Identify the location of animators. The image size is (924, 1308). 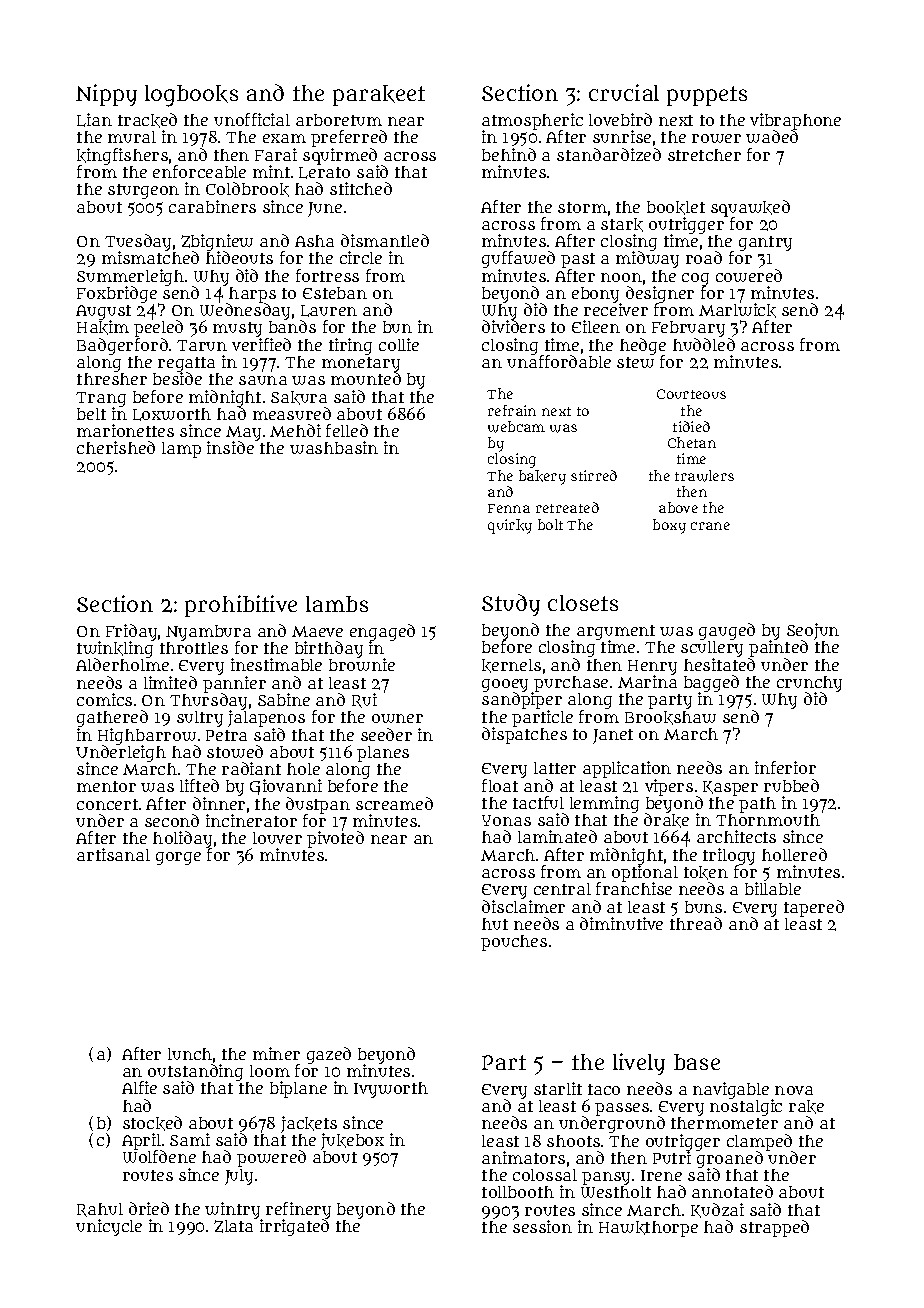
(523, 1157).
